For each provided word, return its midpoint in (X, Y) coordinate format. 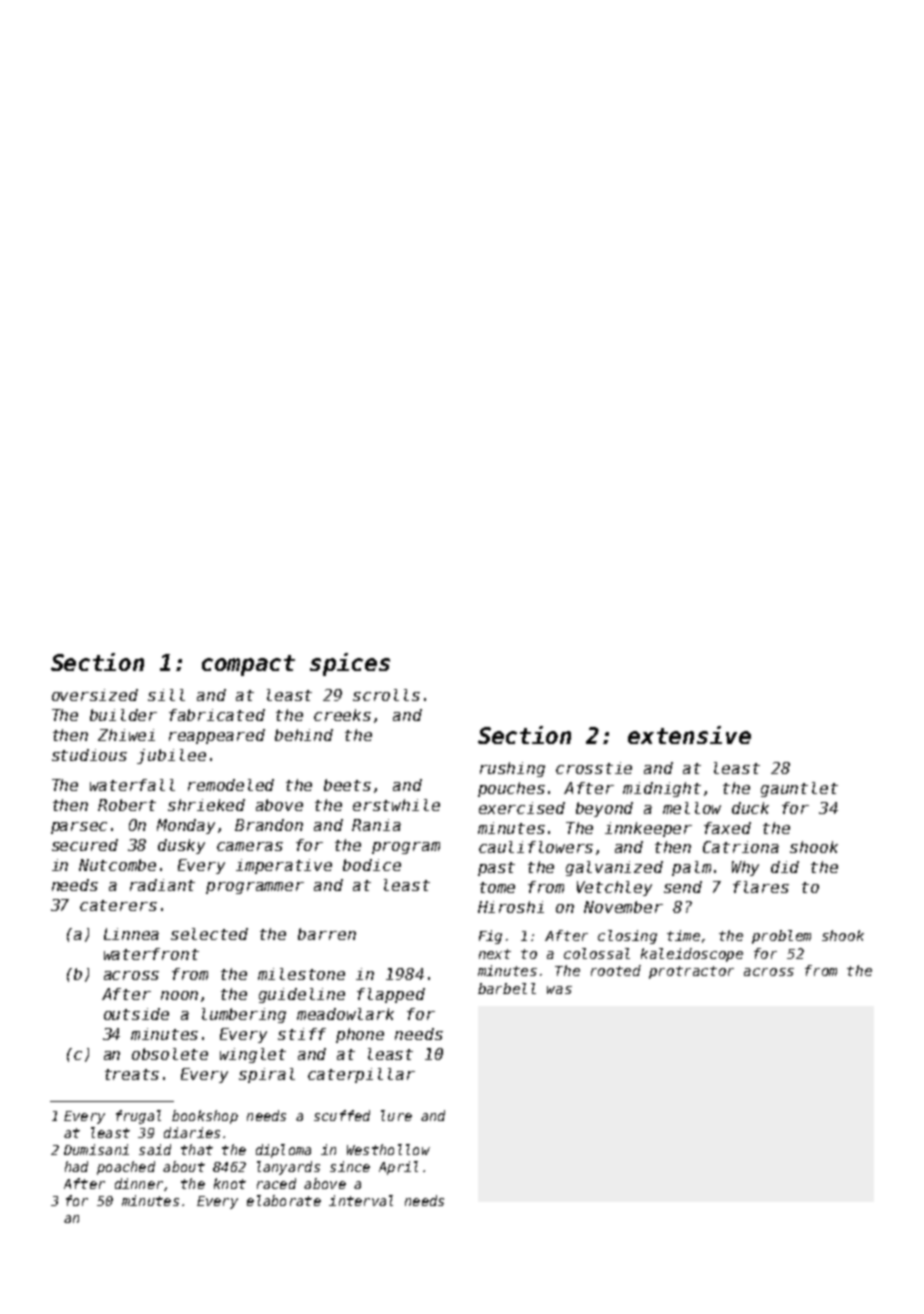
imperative (284, 866)
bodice (372, 865)
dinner (139, 1183)
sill (166, 695)
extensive (689, 735)
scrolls (386, 695)
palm (691, 868)
